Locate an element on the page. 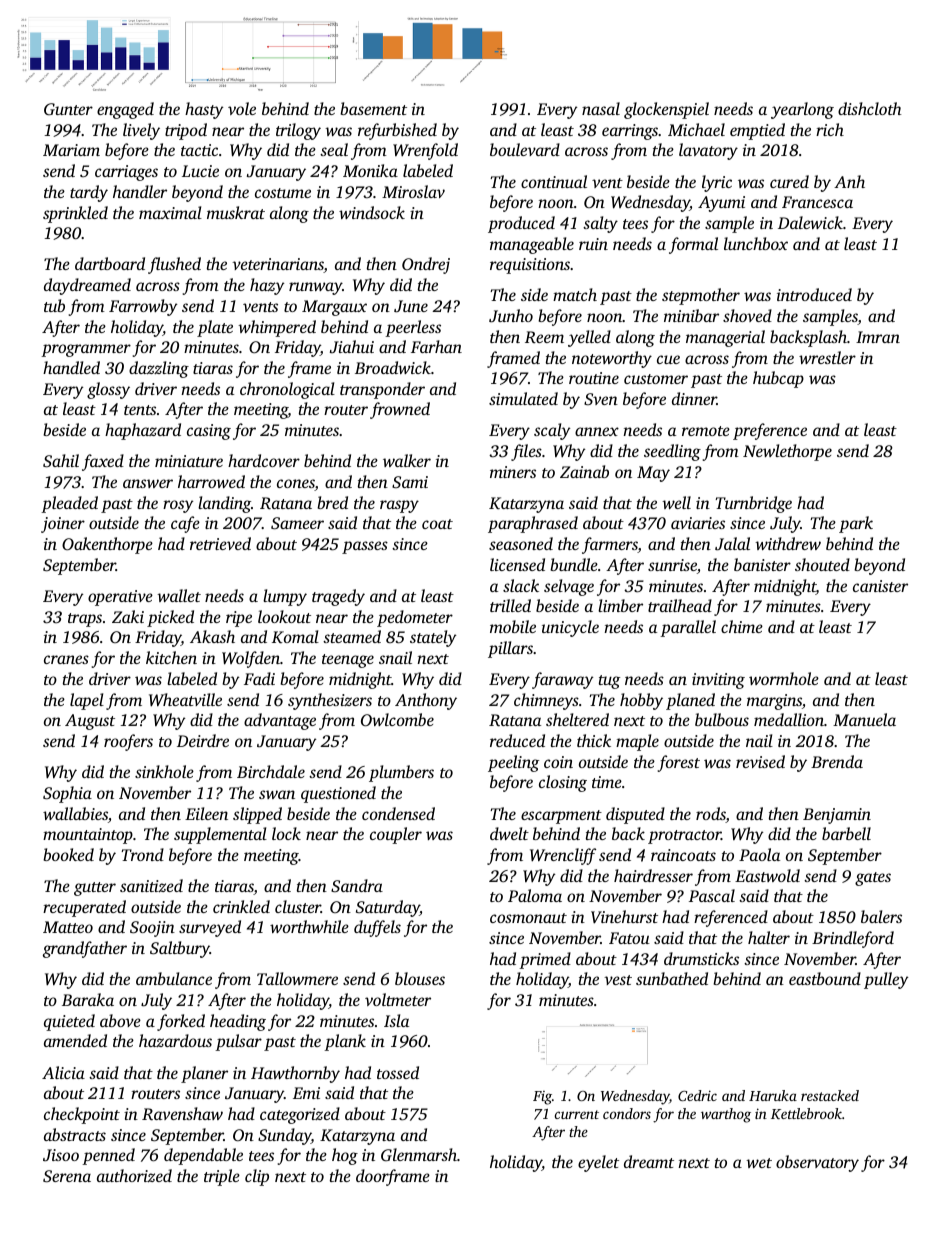 The width and height of the page is (952, 1233). Wheatville is located at coordinates (185, 700).
